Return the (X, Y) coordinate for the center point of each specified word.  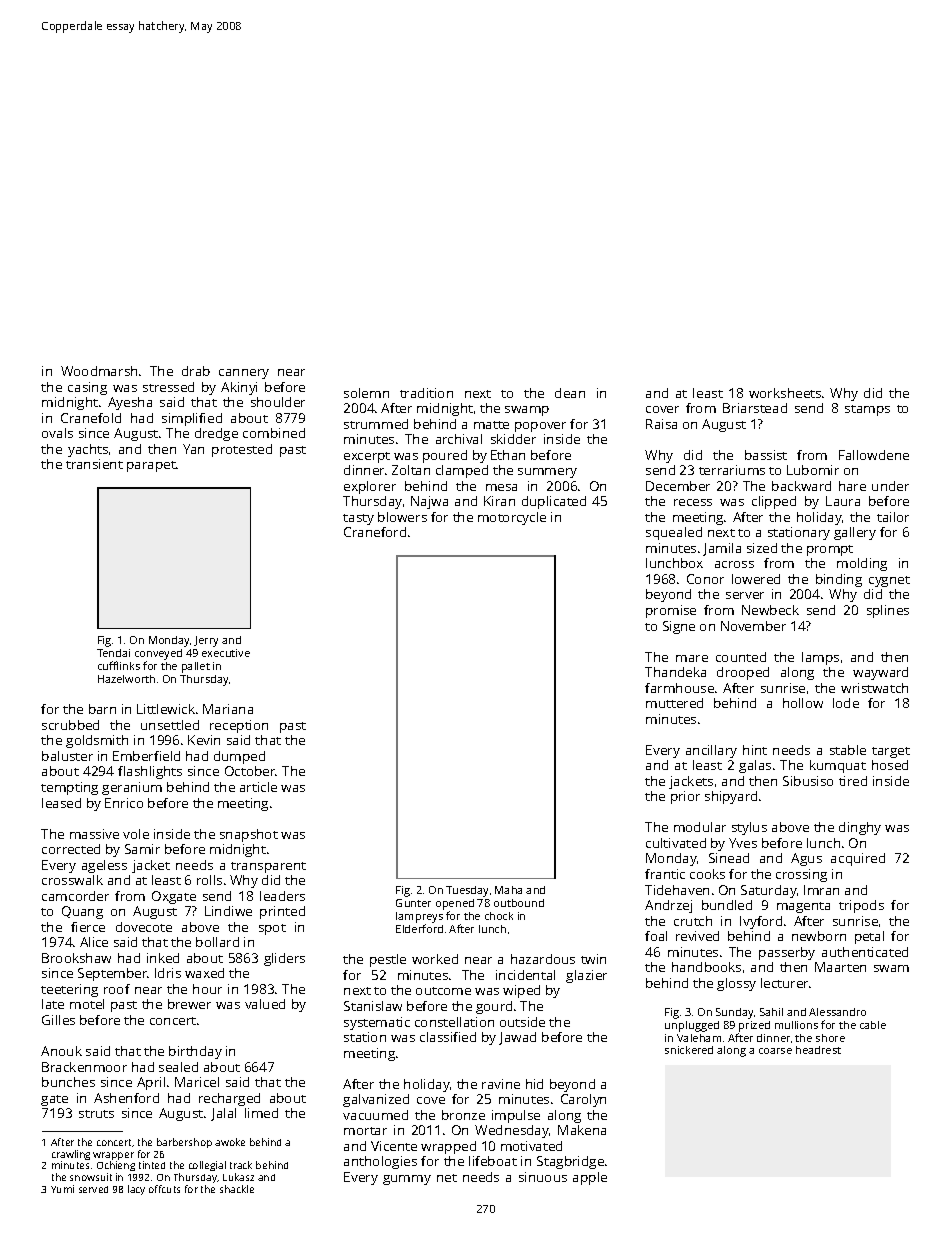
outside (522, 1022)
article (258, 787)
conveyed (158, 654)
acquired (858, 859)
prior (685, 797)
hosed (890, 765)
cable (873, 1025)
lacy (136, 1190)
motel (87, 1004)
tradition (426, 393)
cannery (244, 374)
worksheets (785, 393)
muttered (674, 703)
